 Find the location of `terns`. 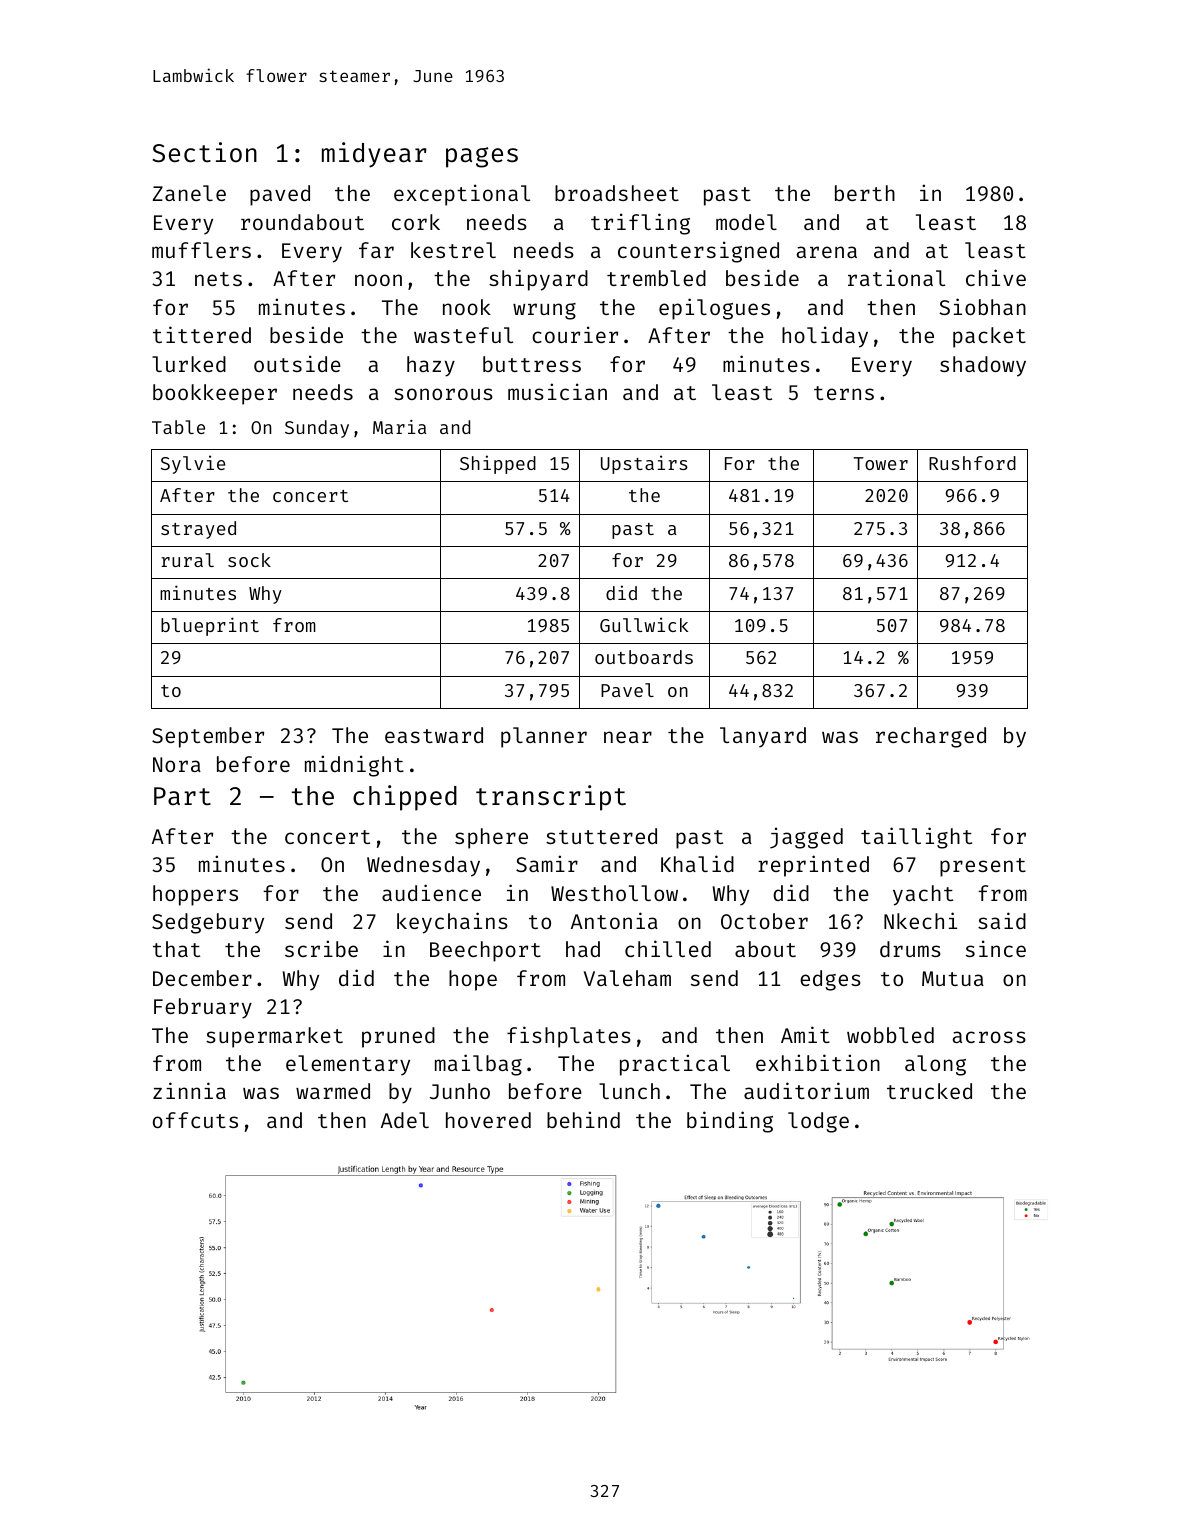

terns is located at coordinates (844, 393).
